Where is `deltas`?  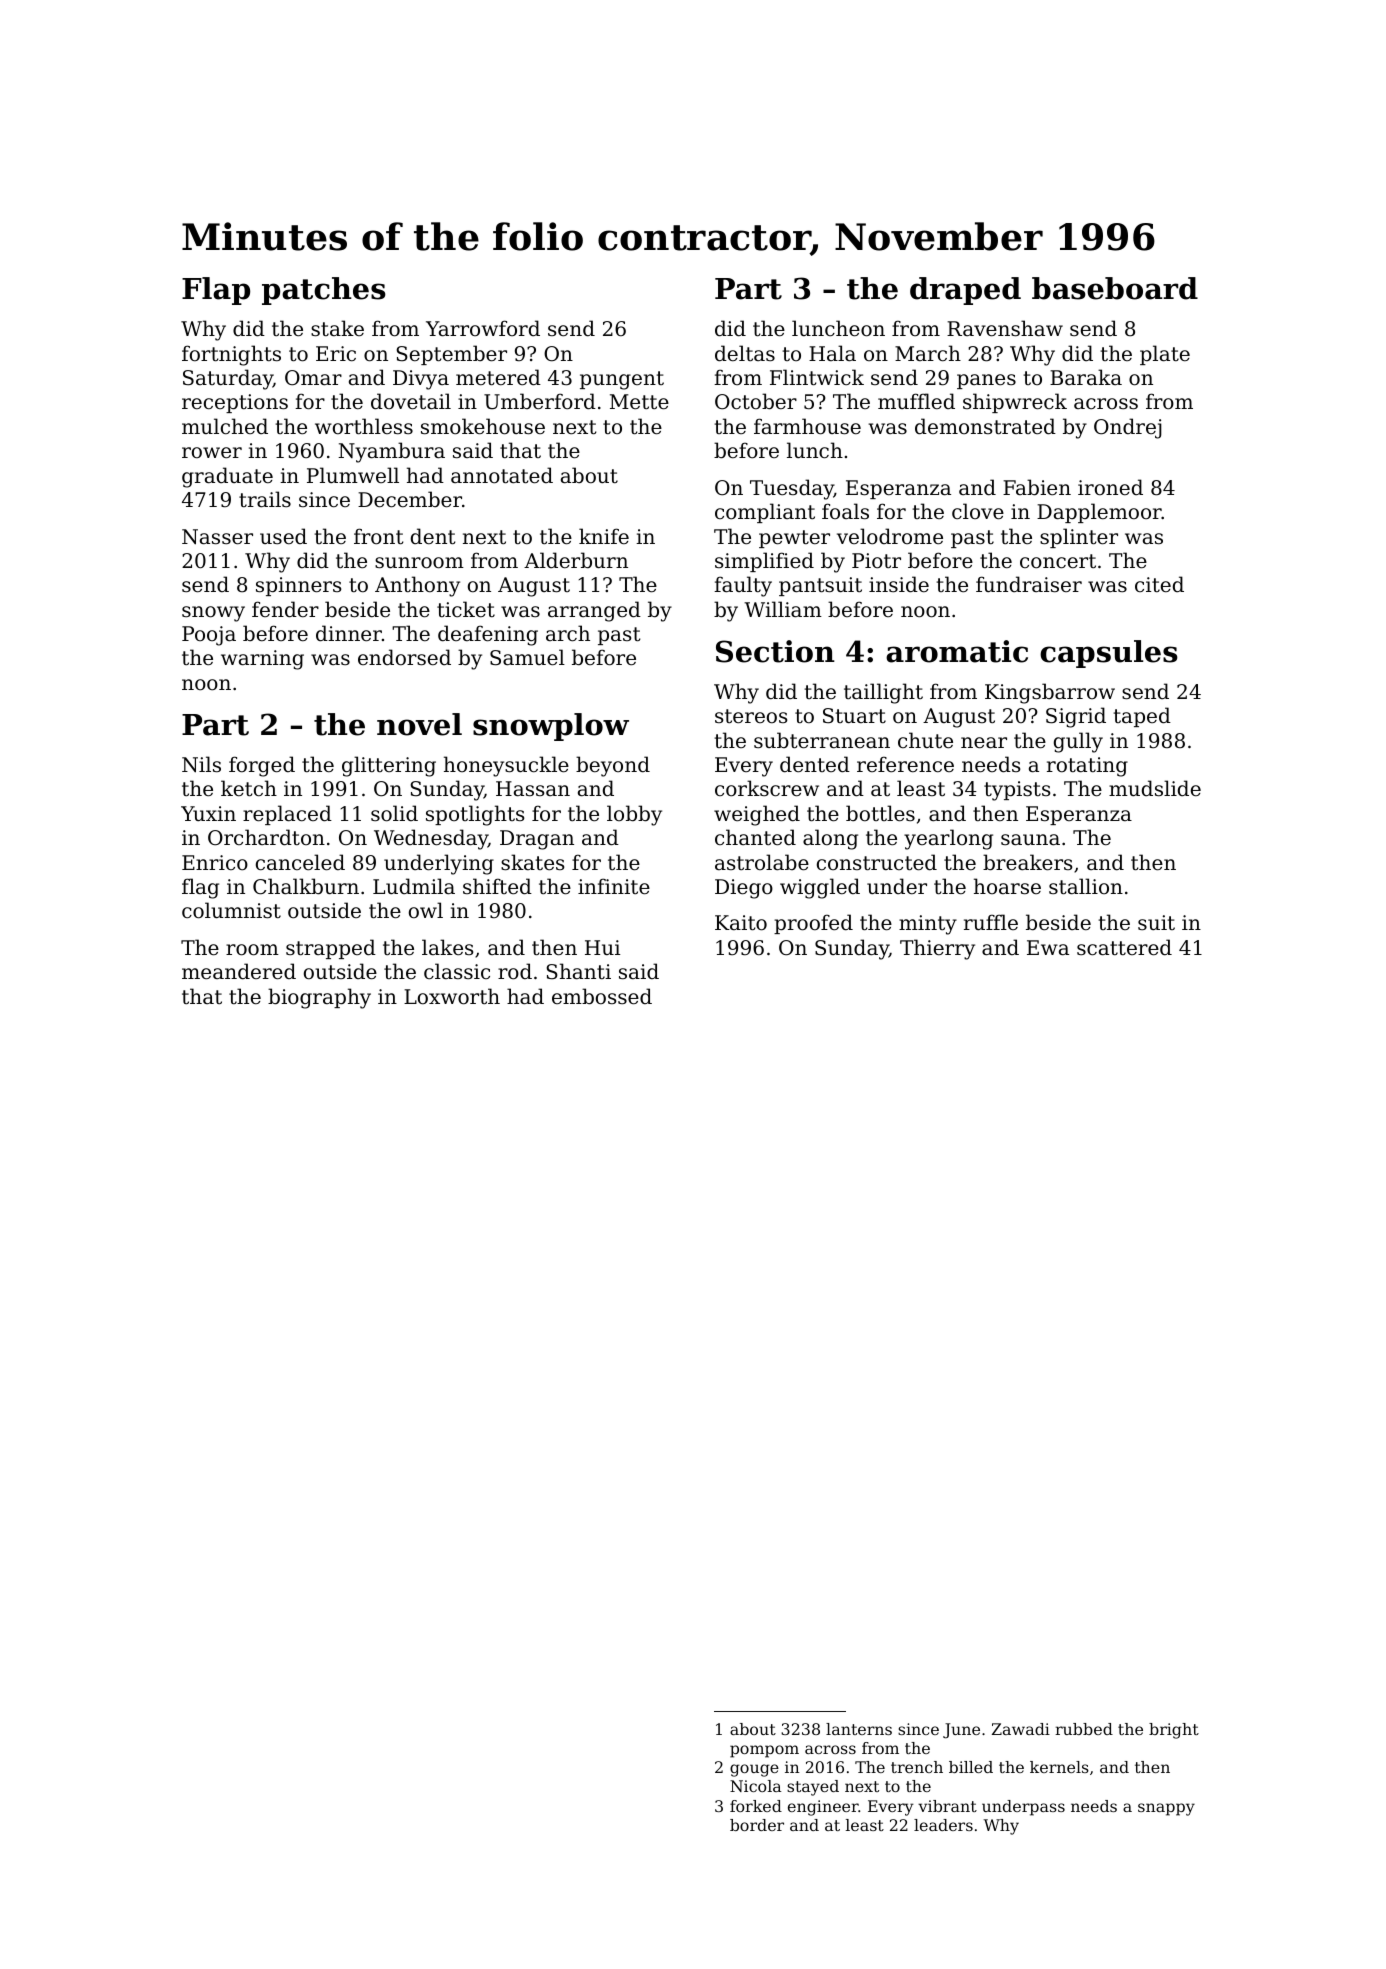 deltas is located at coordinates (745, 353).
